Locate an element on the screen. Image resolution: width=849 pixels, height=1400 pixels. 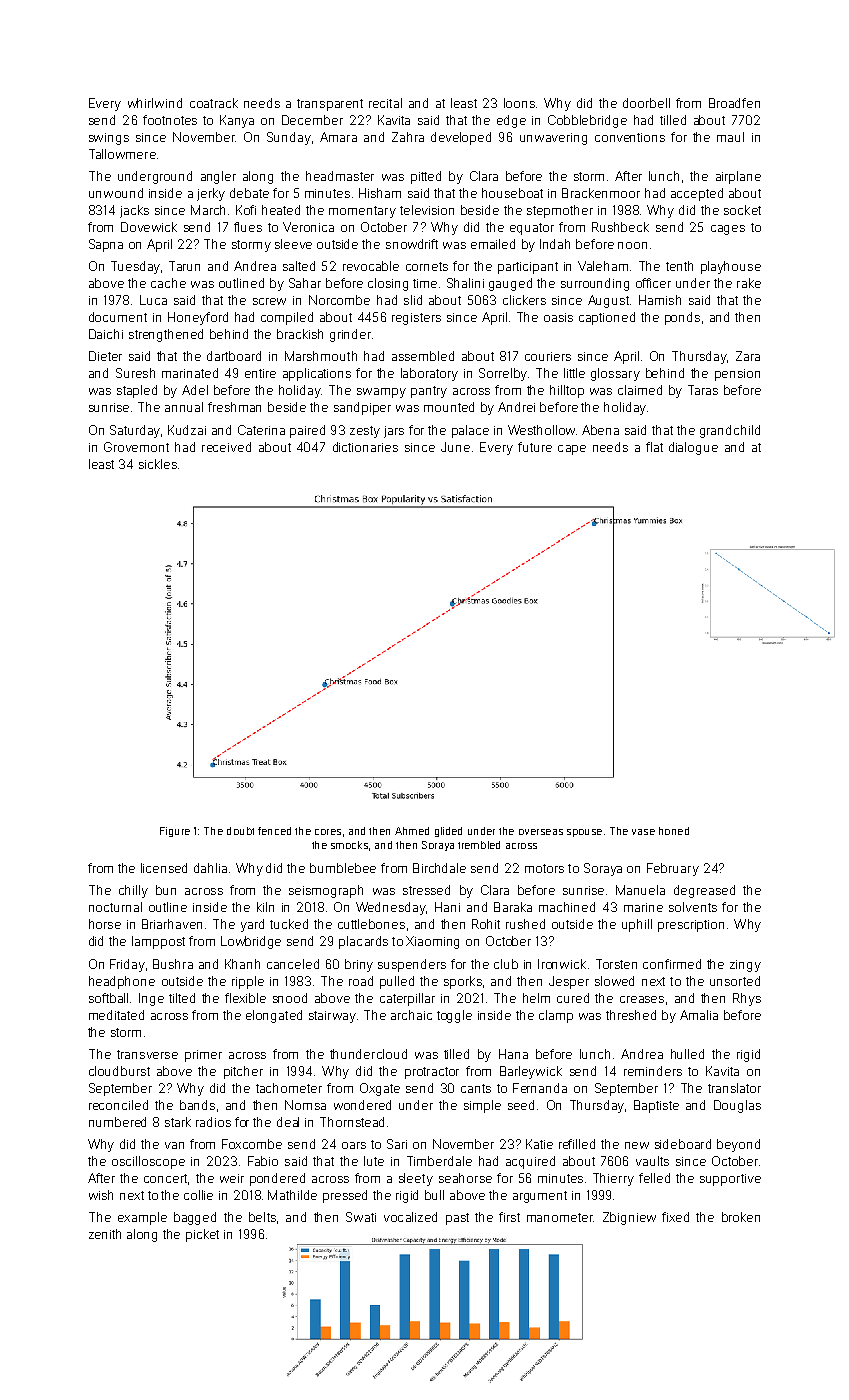
Zbigniew is located at coordinates (629, 1218).
